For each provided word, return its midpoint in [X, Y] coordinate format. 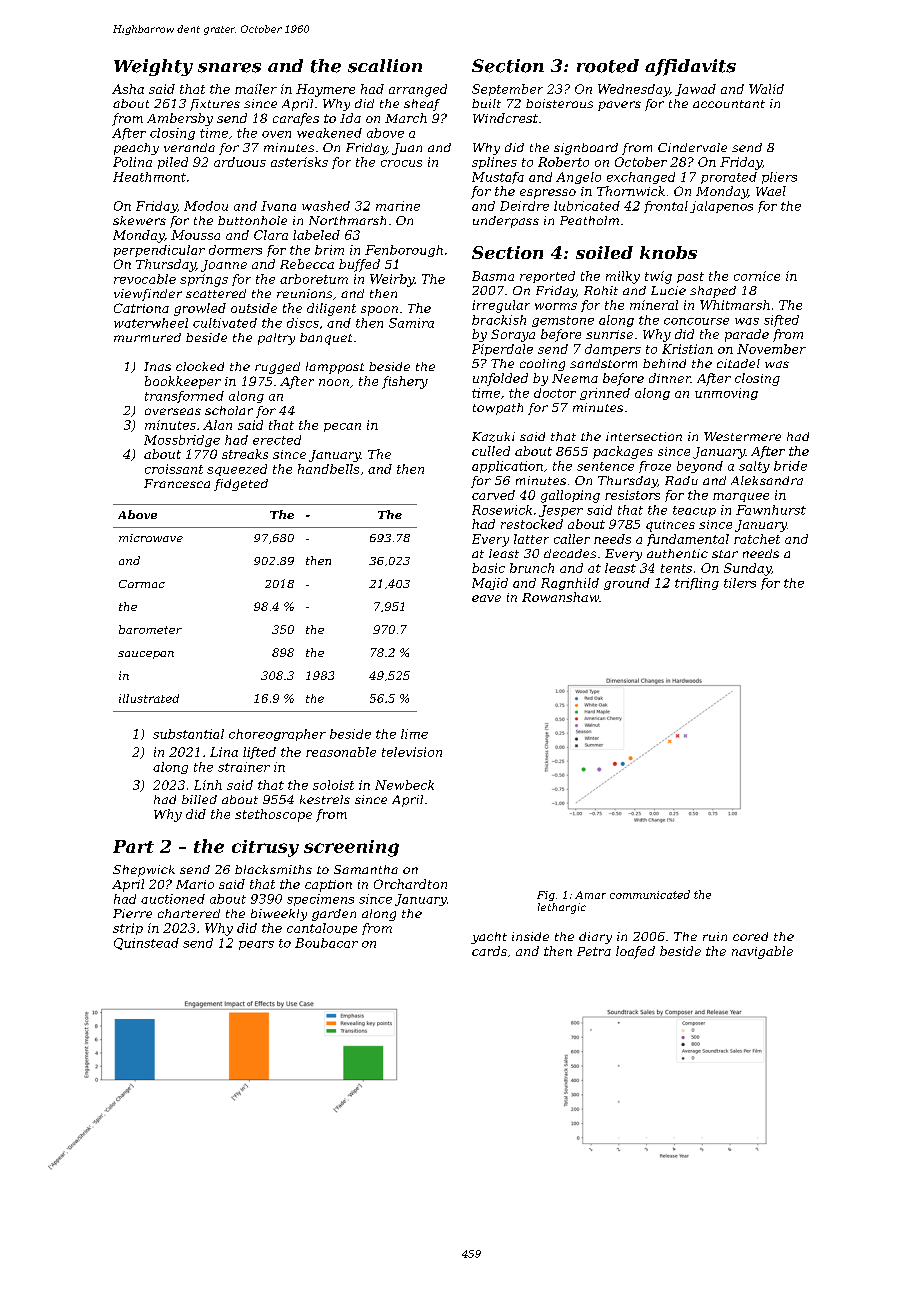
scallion [385, 66]
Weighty [153, 67]
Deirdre [524, 206]
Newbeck [404, 785]
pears [256, 945]
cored [750, 936]
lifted [259, 753]
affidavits [690, 67]
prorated [729, 178]
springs [204, 280]
